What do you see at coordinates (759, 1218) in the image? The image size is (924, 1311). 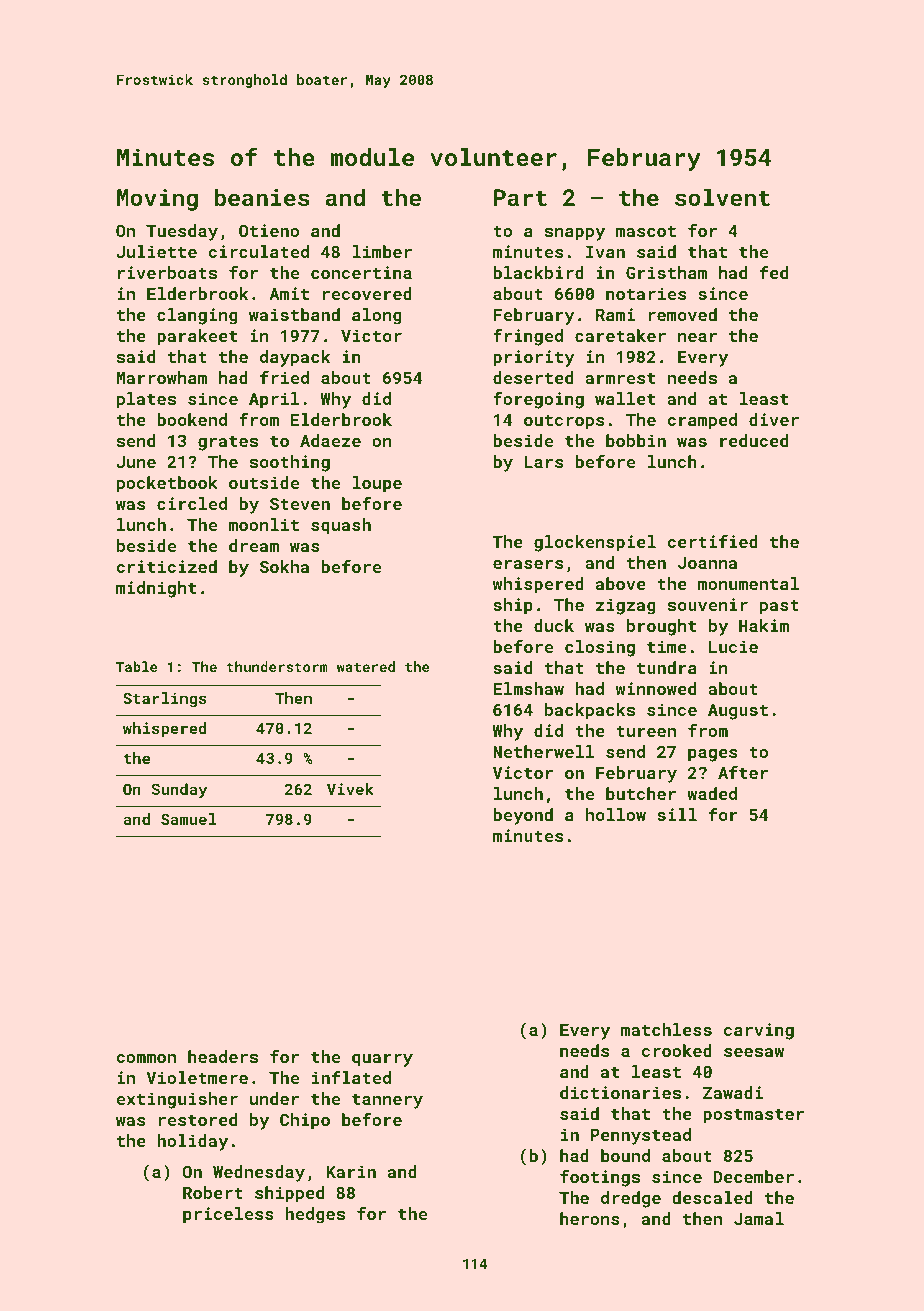 I see `Jamal` at bounding box center [759, 1218].
